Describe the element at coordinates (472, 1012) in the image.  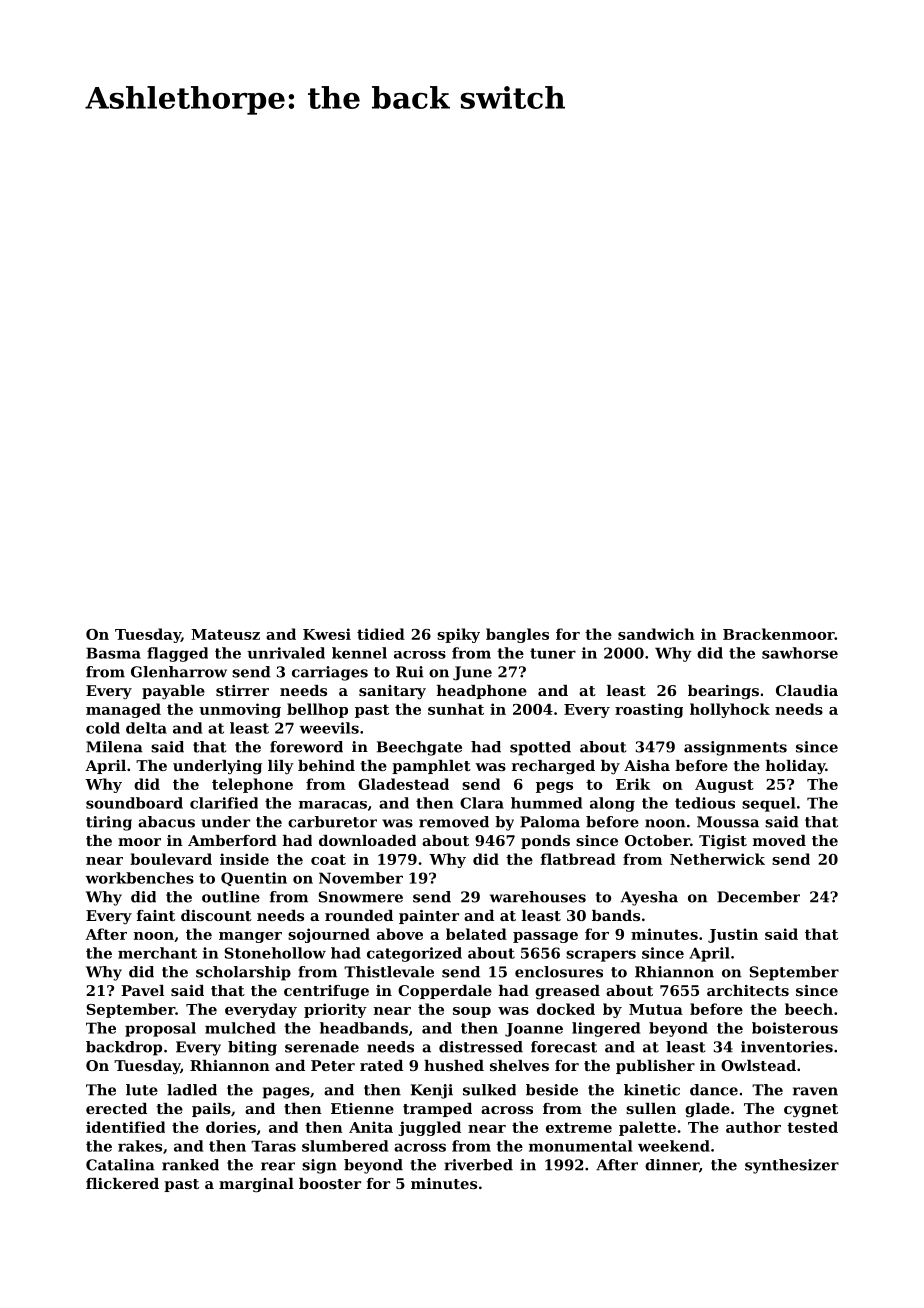
I see `soup` at that location.
